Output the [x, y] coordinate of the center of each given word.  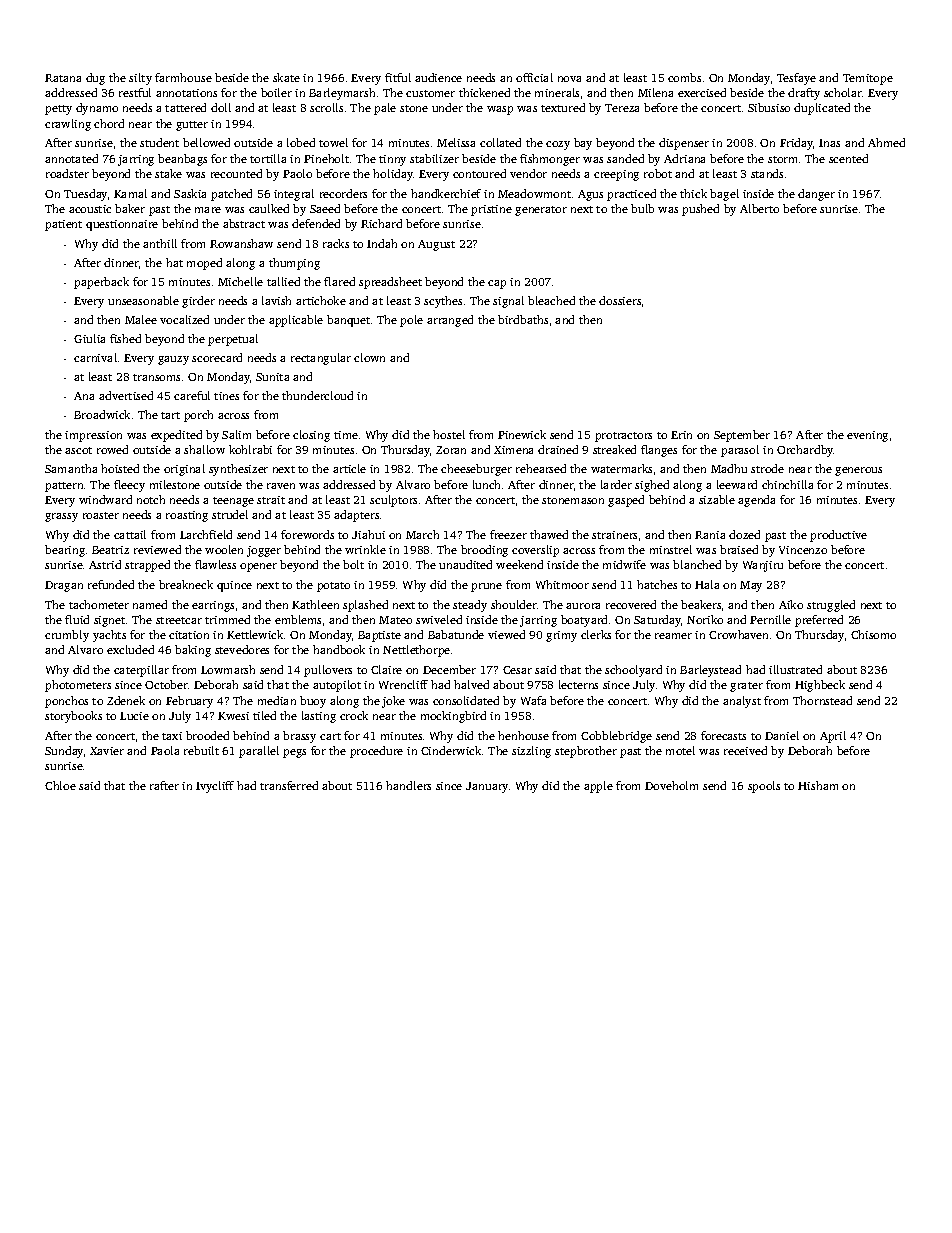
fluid [77, 619]
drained [558, 449]
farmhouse [183, 77]
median [277, 700]
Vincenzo [803, 550]
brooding [484, 551]
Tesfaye [796, 79]
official [534, 77]
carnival [95, 357]
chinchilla [787, 484]
